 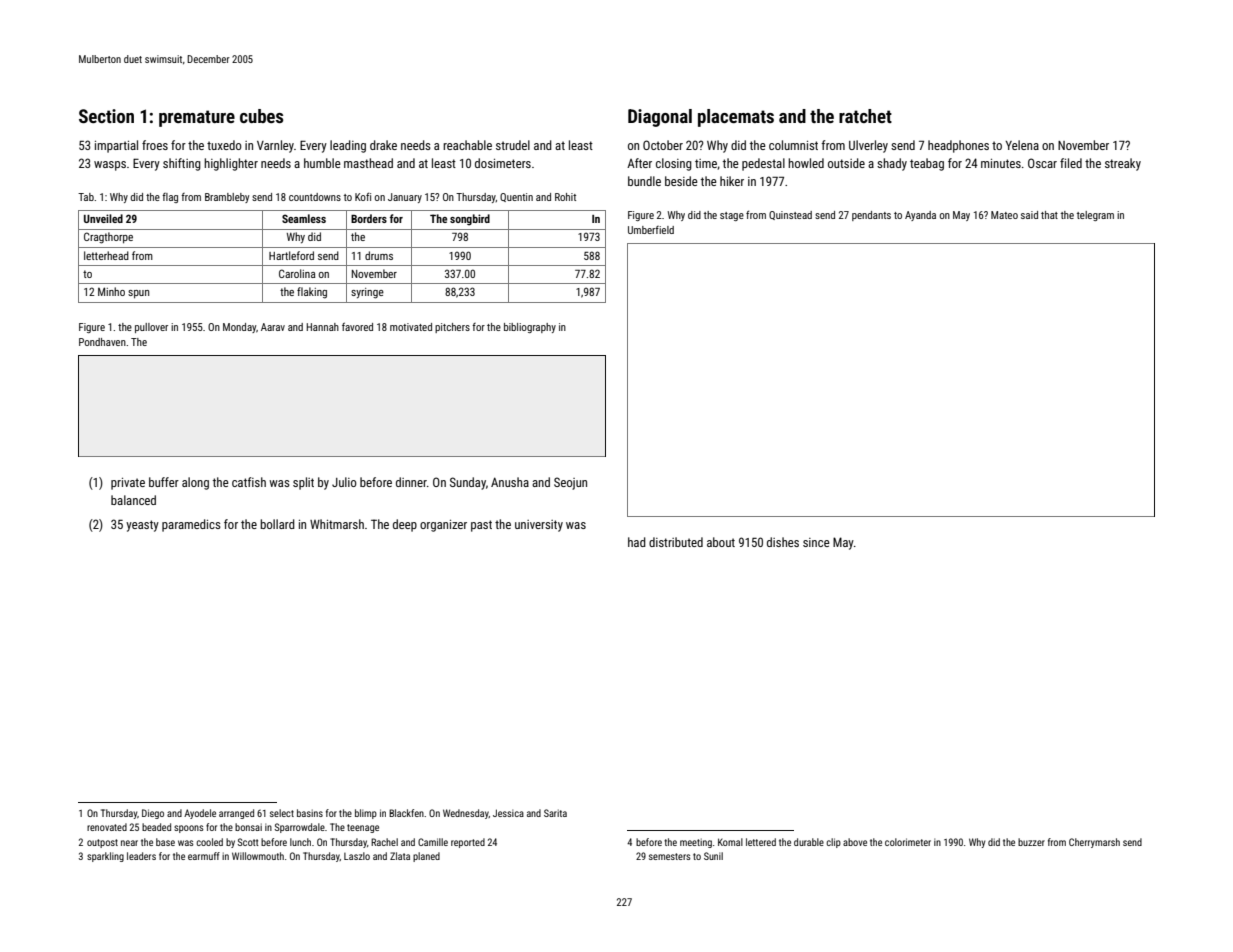 I want to click on highlighter, so click(x=231, y=164).
